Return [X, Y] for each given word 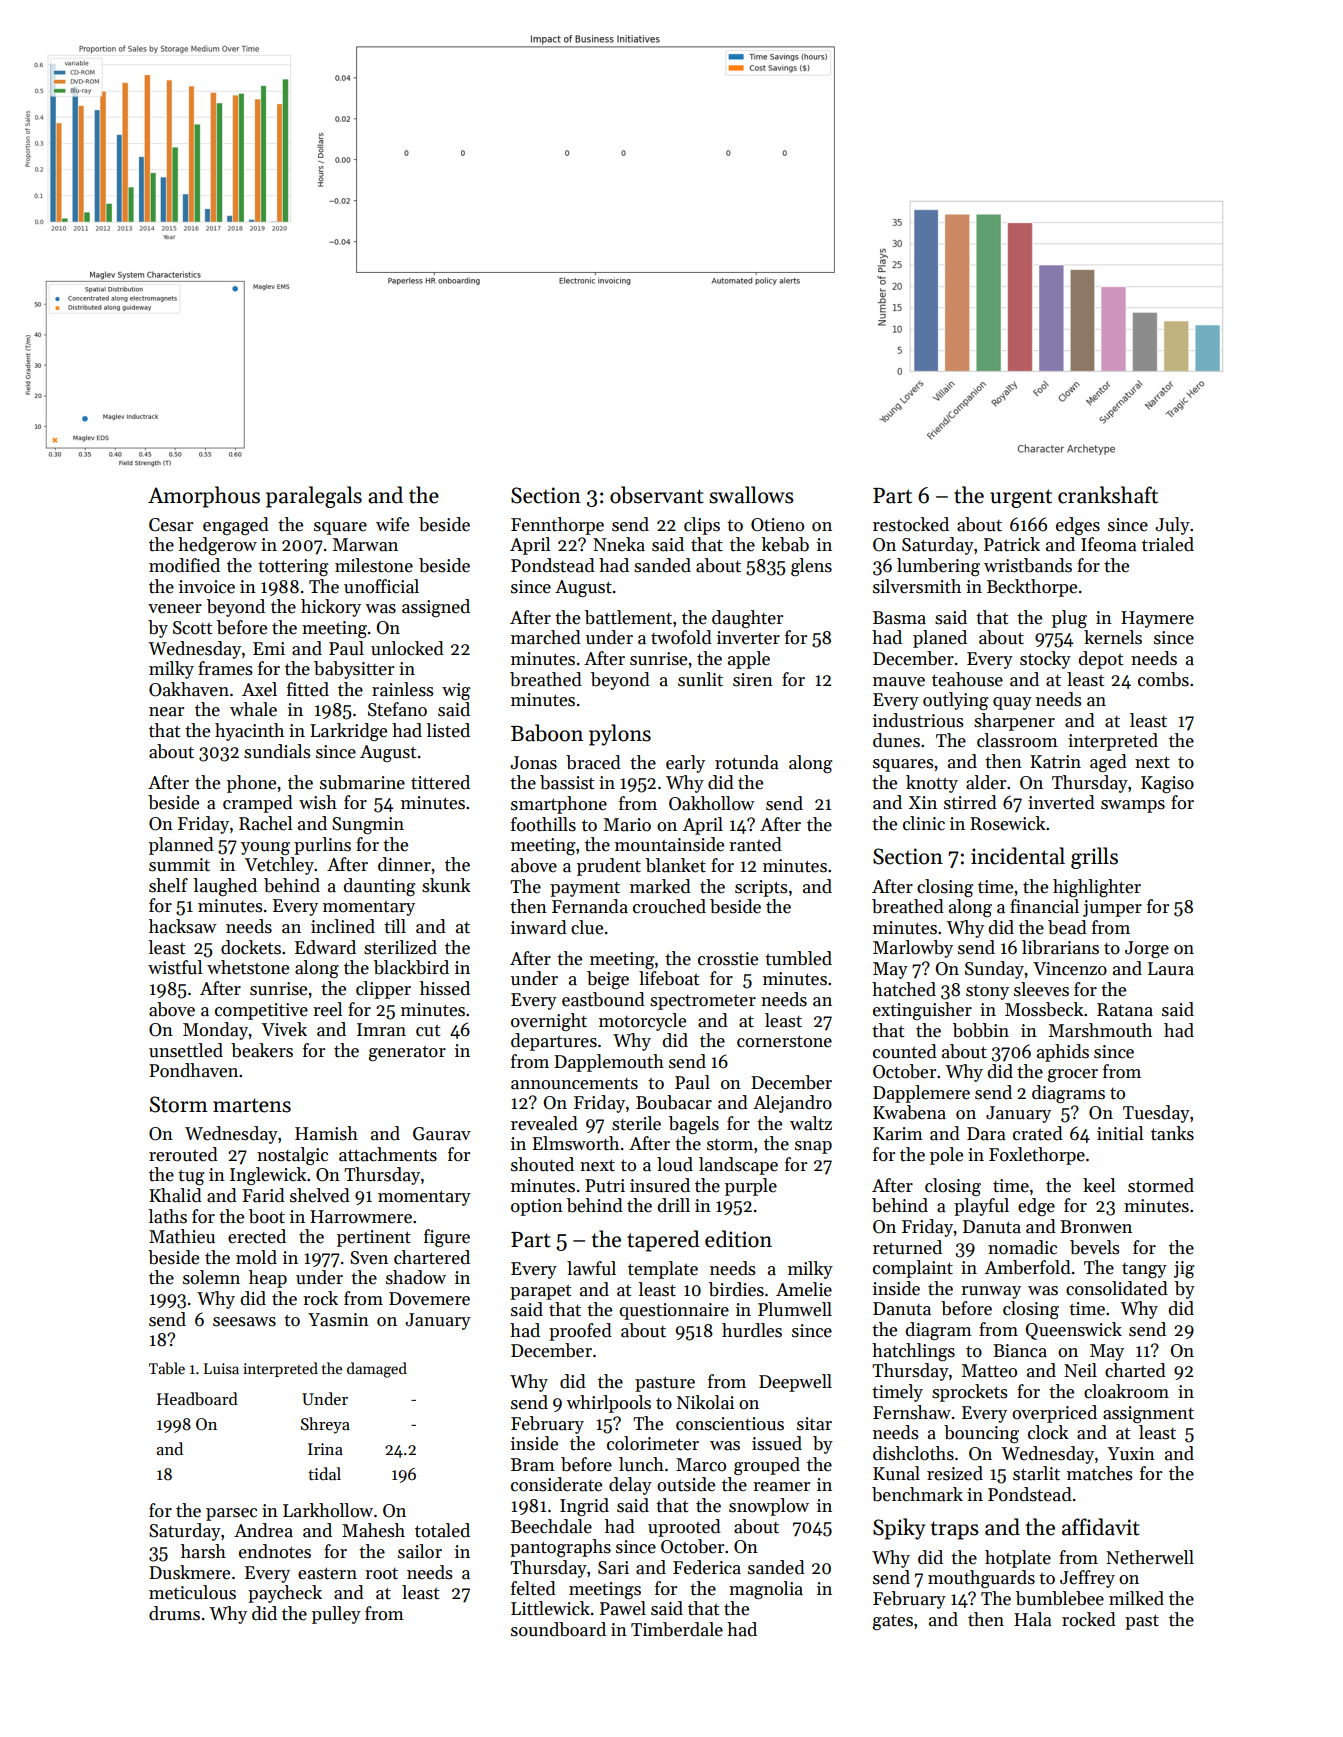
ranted [755, 844]
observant [657, 495]
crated [1038, 1133]
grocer [1073, 1075]
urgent [1021, 498]
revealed [544, 1123]
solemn [211, 1277]
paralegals [314, 497]
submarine [362, 782]
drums [174, 1613]
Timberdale [677, 1629]
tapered [663, 1241]
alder [986, 782]
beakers [262, 1050]
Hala [1033, 1619]
